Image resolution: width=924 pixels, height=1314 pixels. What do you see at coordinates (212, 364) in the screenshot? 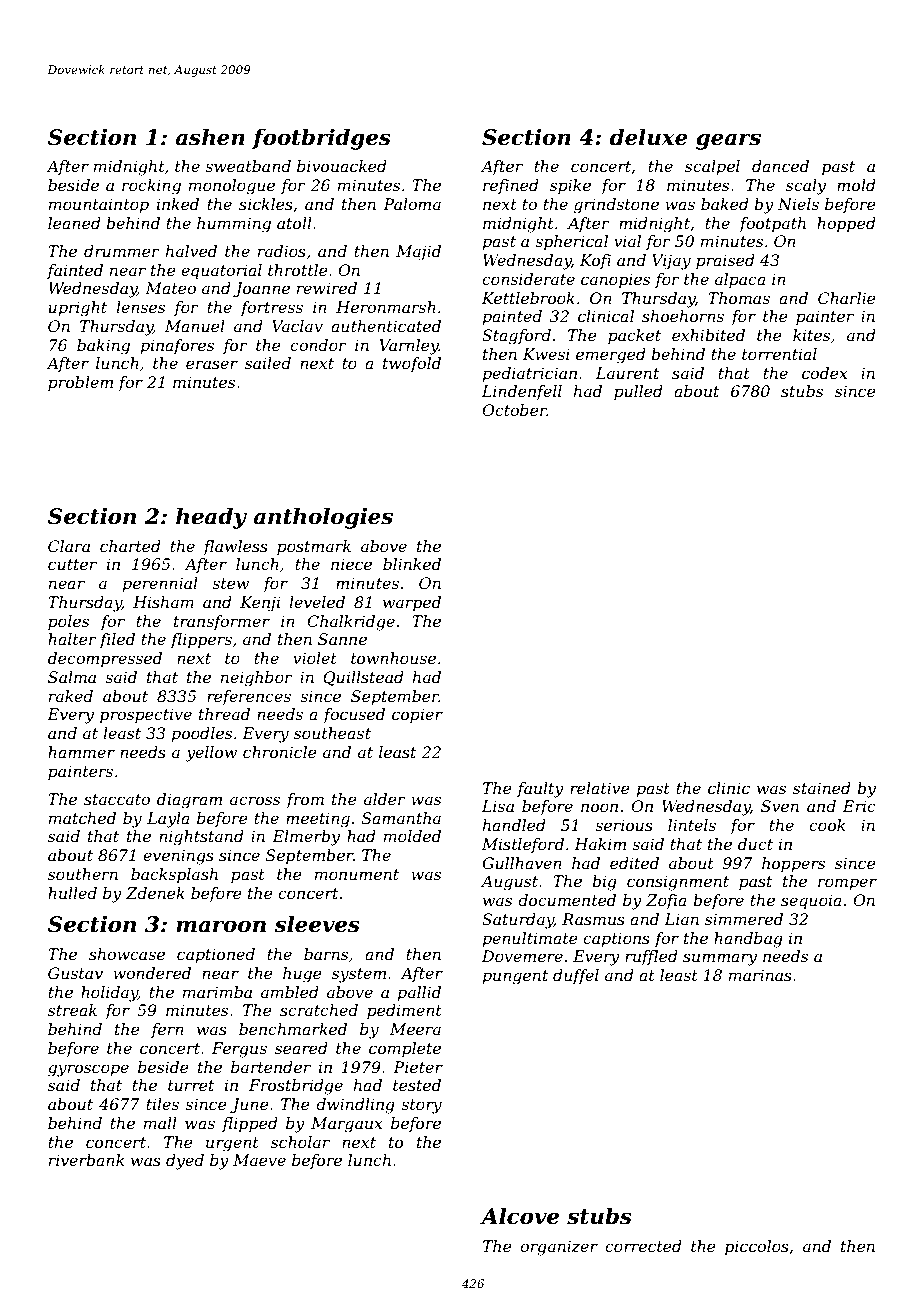
I see `eraser` at bounding box center [212, 364].
